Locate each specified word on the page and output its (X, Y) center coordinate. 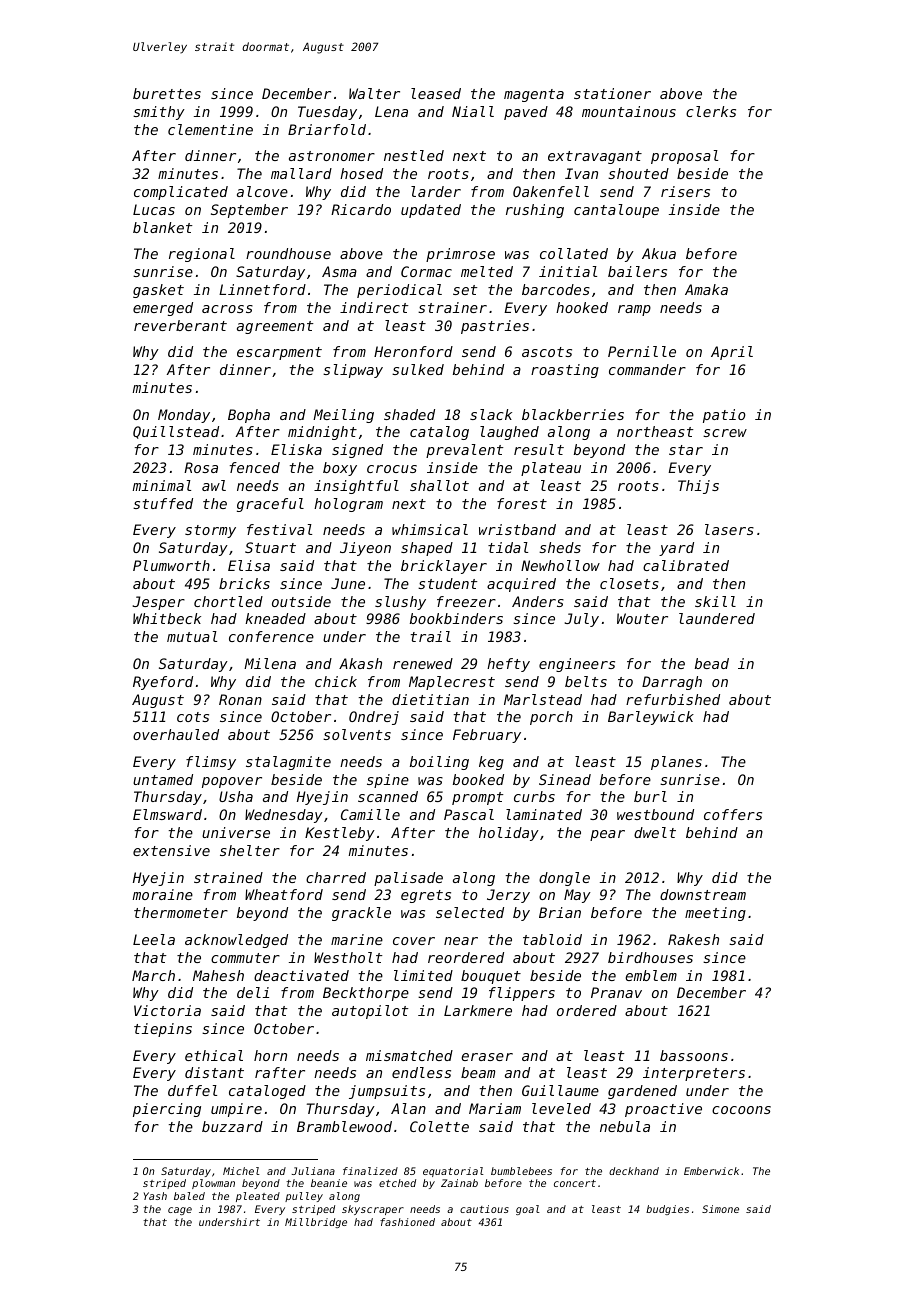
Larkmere (478, 1010)
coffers (733, 814)
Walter (374, 93)
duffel (192, 1090)
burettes (167, 93)
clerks (711, 111)
